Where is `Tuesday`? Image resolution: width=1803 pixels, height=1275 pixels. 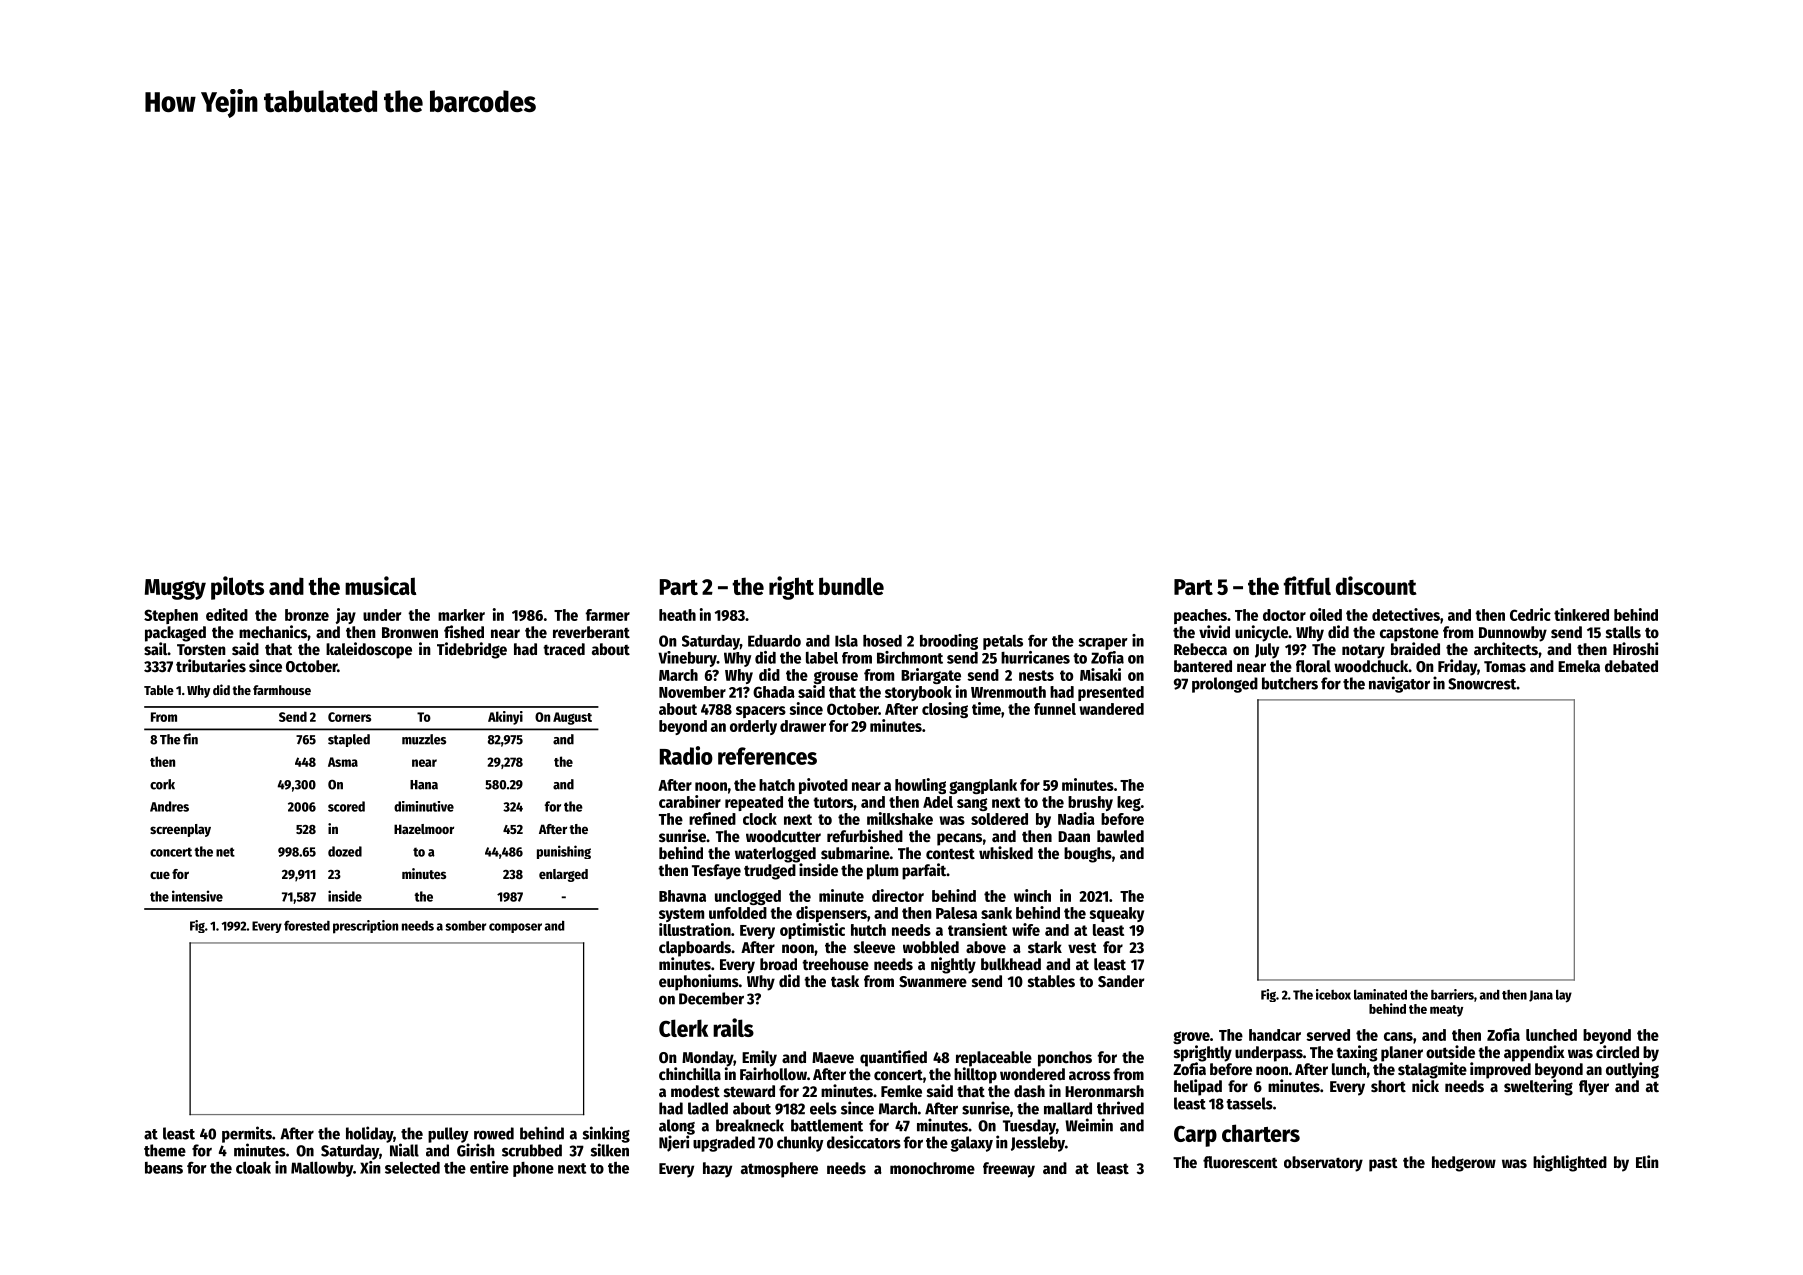
Tuesday is located at coordinates (1029, 1127).
